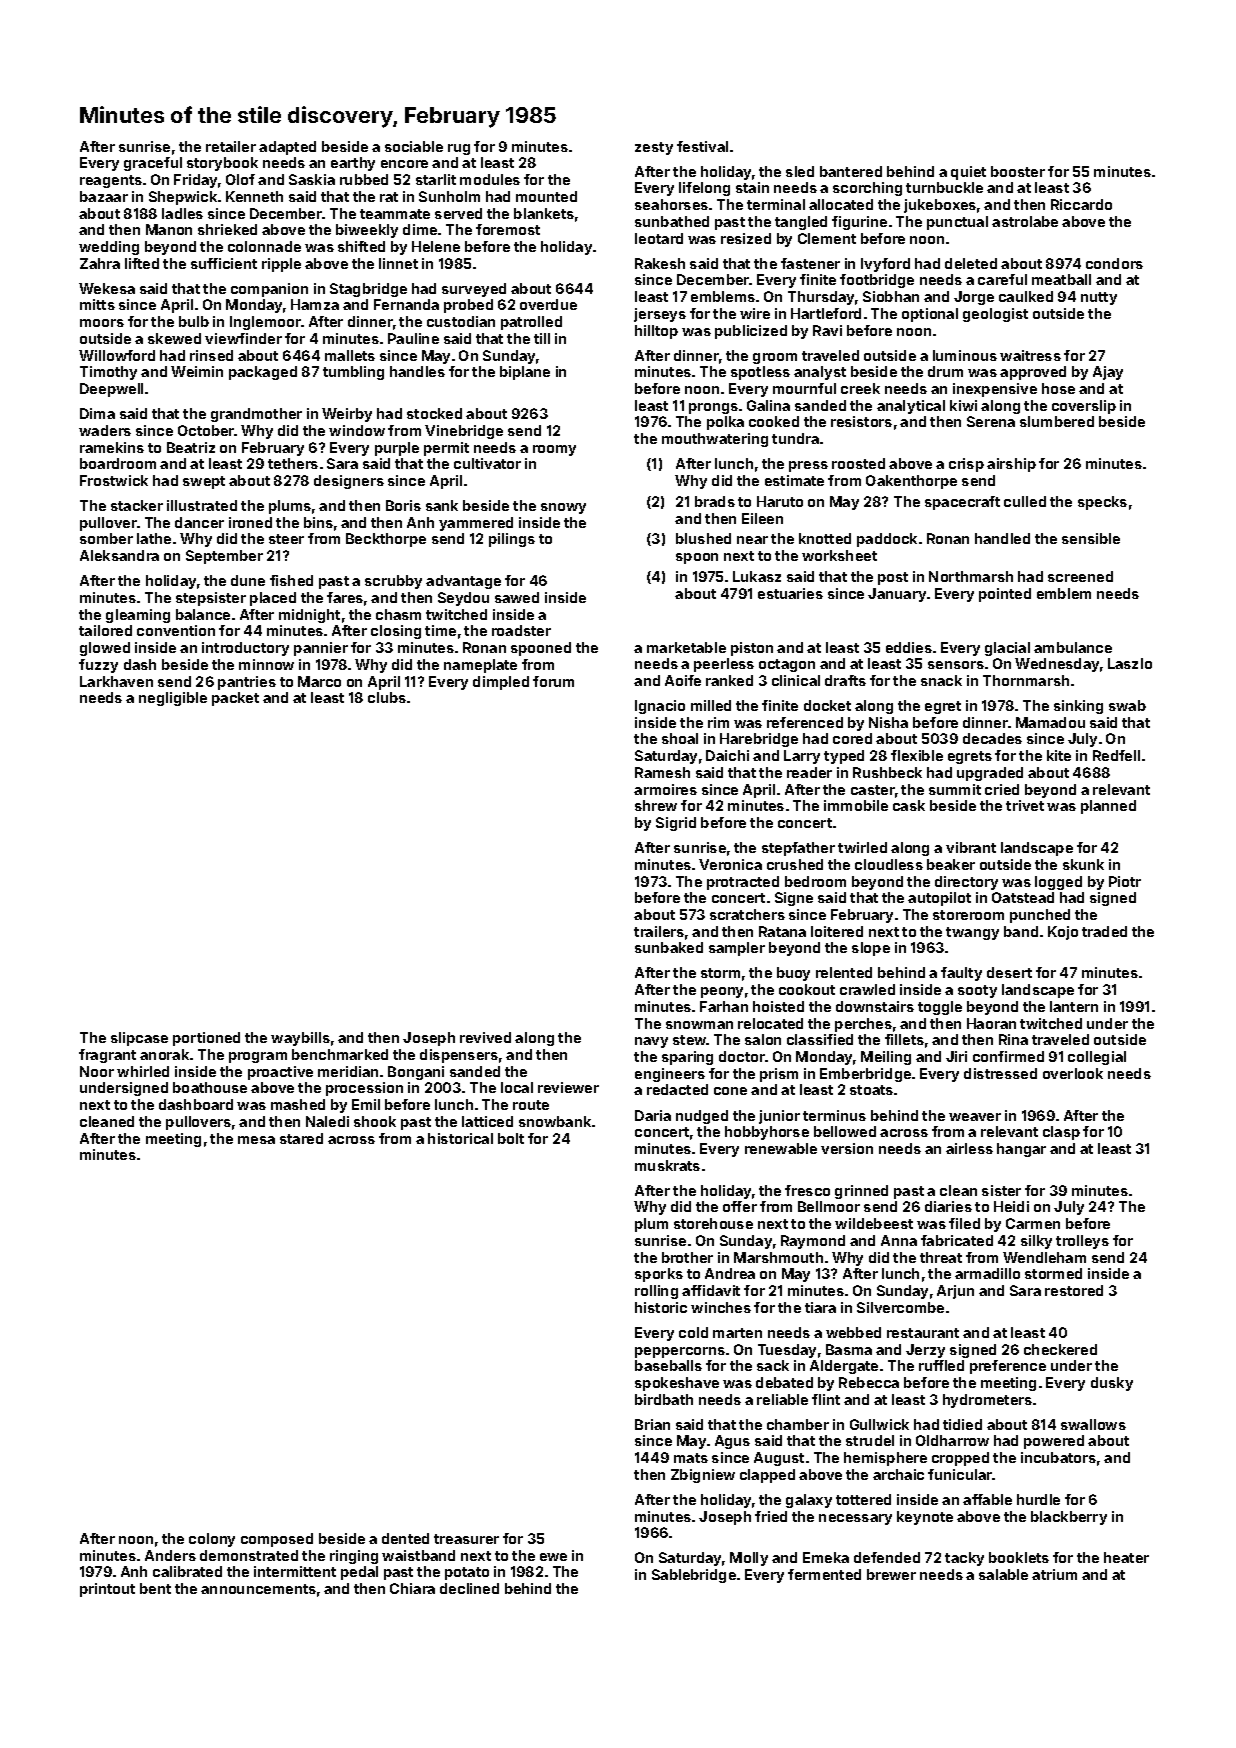 This document has width=1236, height=1748. Describe the element at coordinates (97, 1071) in the document. I see `Noor` at that location.
